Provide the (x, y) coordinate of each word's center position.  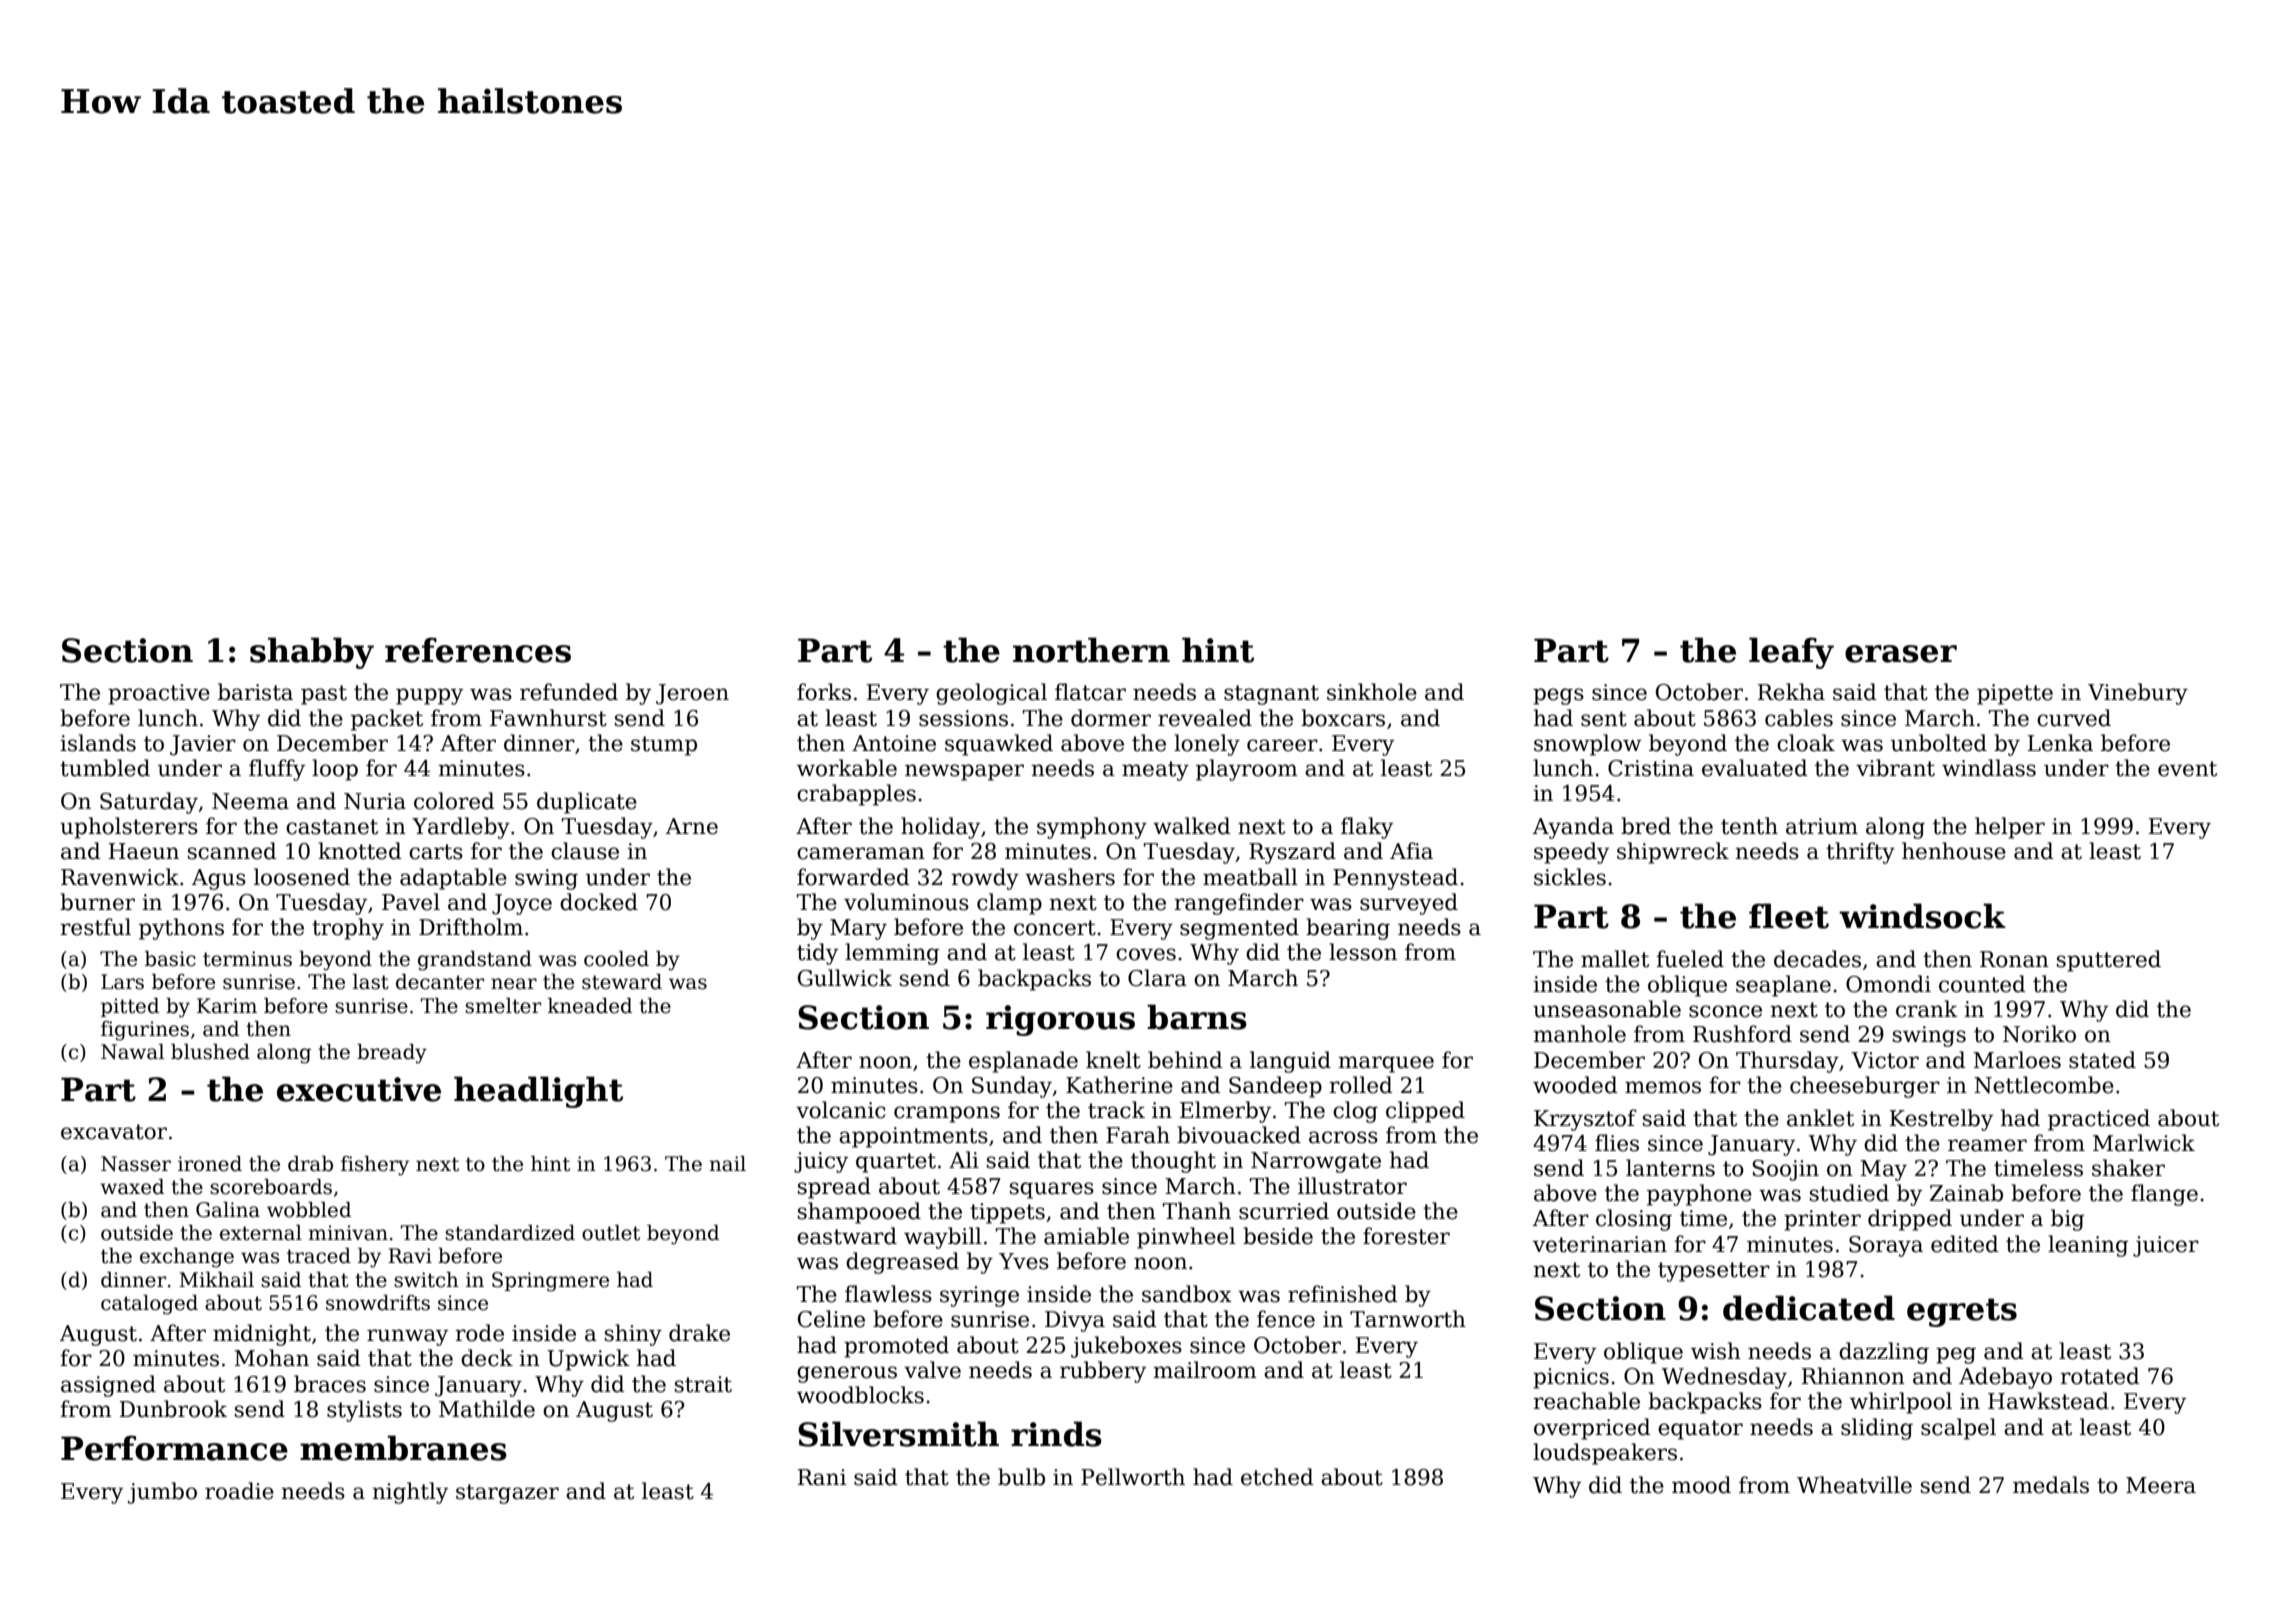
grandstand (475, 961)
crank (1927, 1009)
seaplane (1783, 986)
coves (1146, 954)
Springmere (550, 1282)
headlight (538, 1092)
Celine (831, 1319)
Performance (174, 1448)
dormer (1111, 718)
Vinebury (2138, 694)
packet (387, 720)
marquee (1386, 1064)
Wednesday (1724, 1378)
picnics (1571, 1378)
